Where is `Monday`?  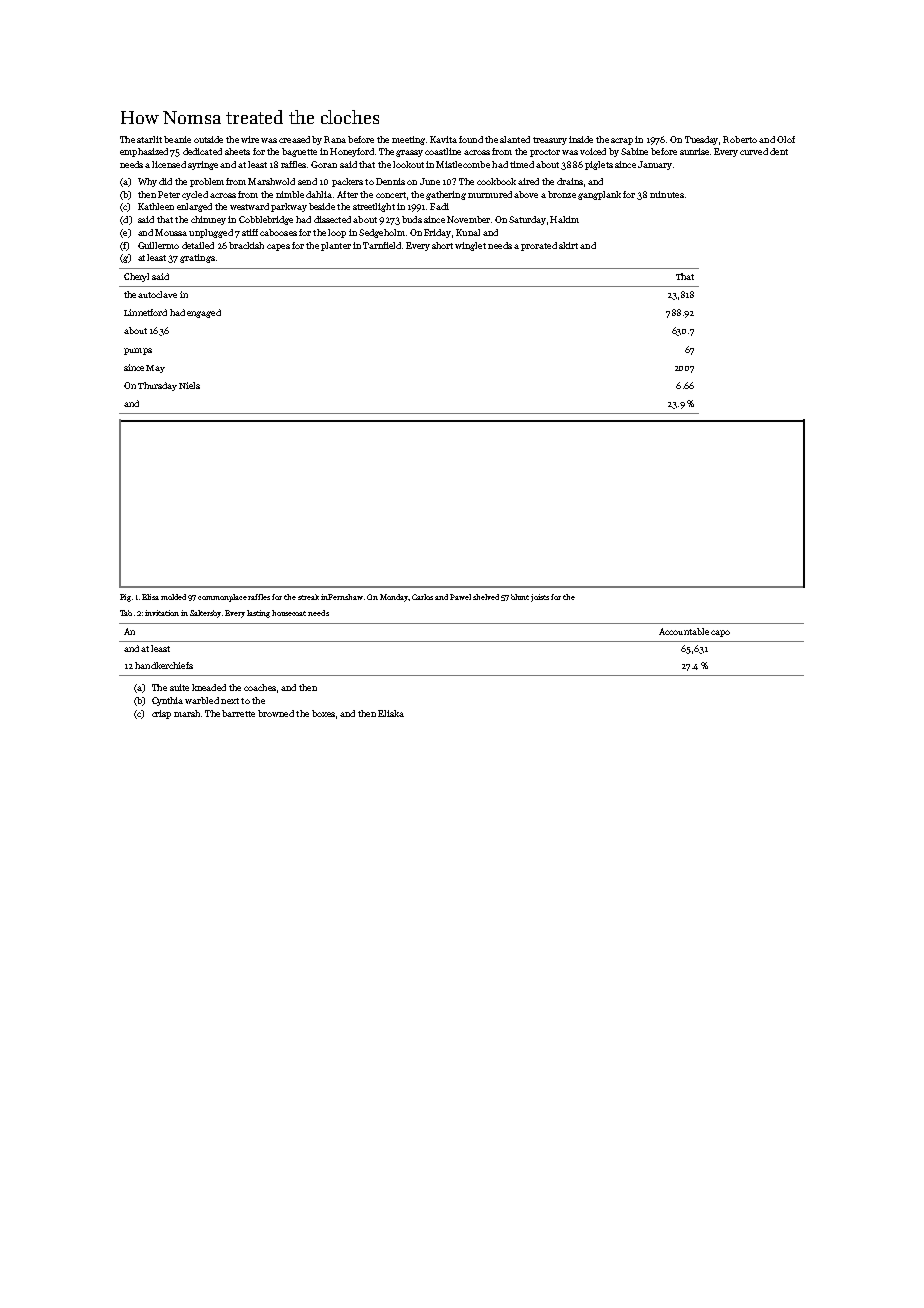 Monday is located at coordinates (394, 598).
